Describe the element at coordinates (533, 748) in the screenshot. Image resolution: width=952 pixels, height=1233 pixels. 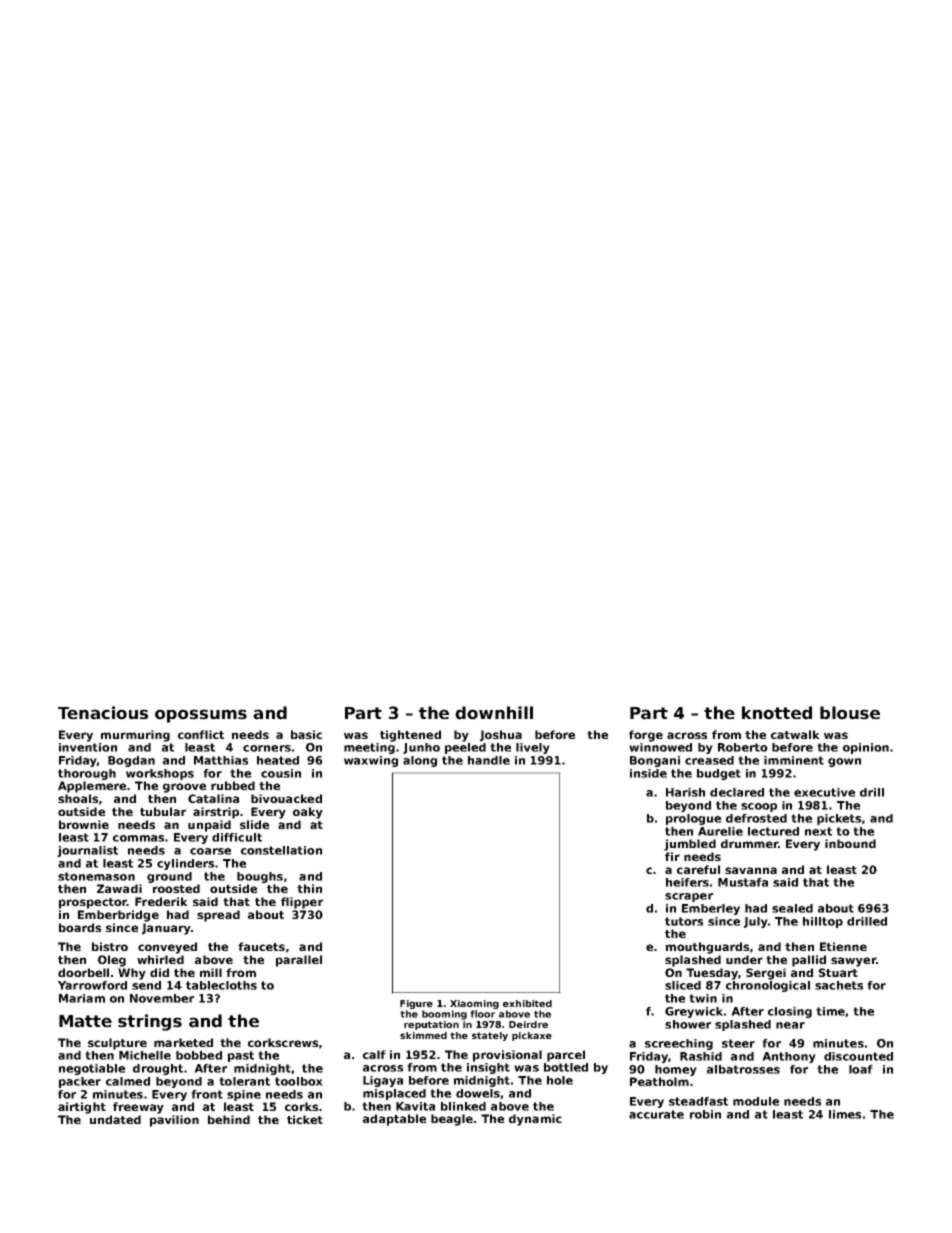
I see `lively` at that location.
